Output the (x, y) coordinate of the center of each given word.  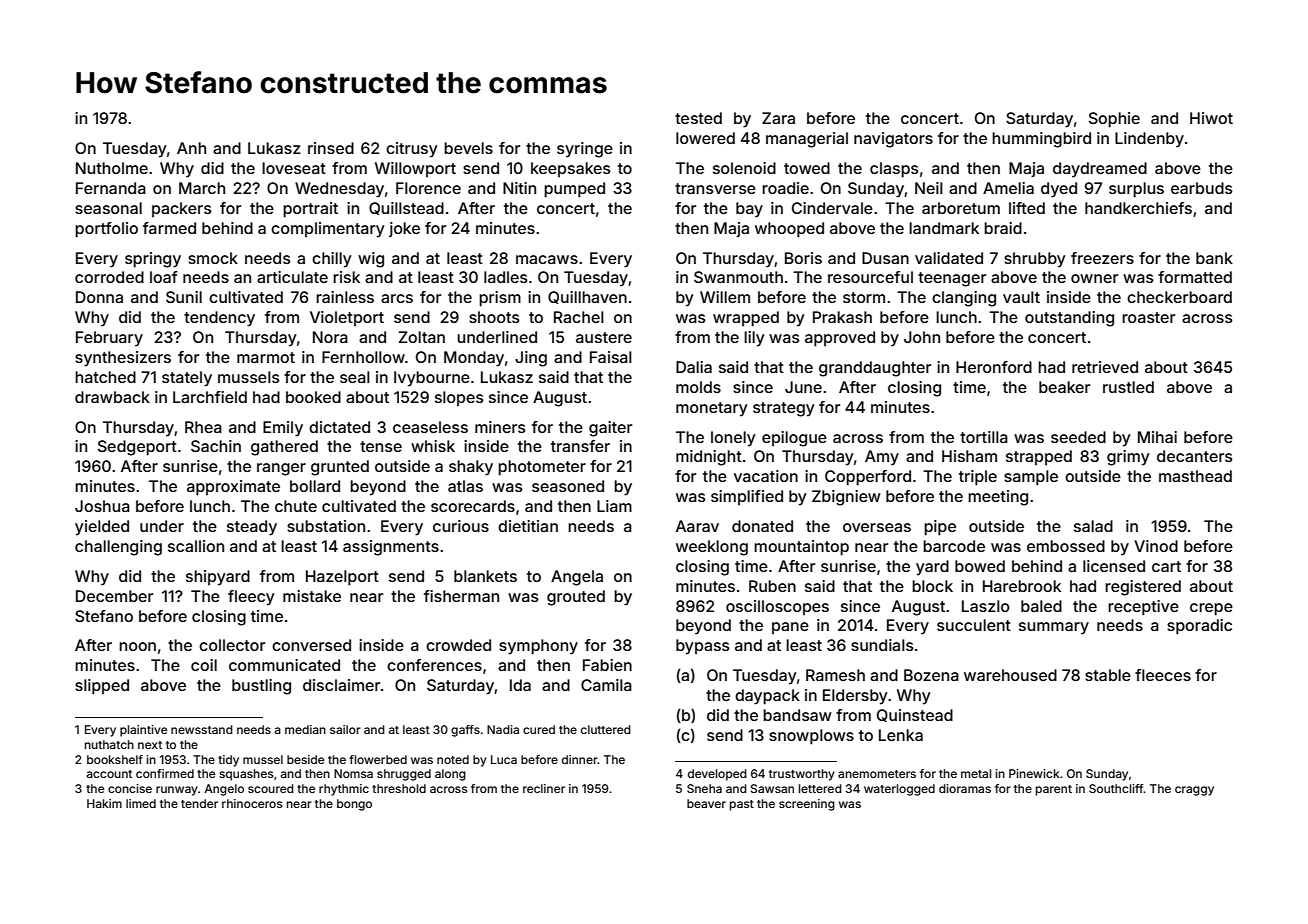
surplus (1136, 190)
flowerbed (378, 759)
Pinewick (1034, 773)
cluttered (606, 729)
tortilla (984, 437)
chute (296, 506)
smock (213, 258)
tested (698, 118)
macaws (547, 259)
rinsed (331, 148)
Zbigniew (846, 498)
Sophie (1114, 120)
